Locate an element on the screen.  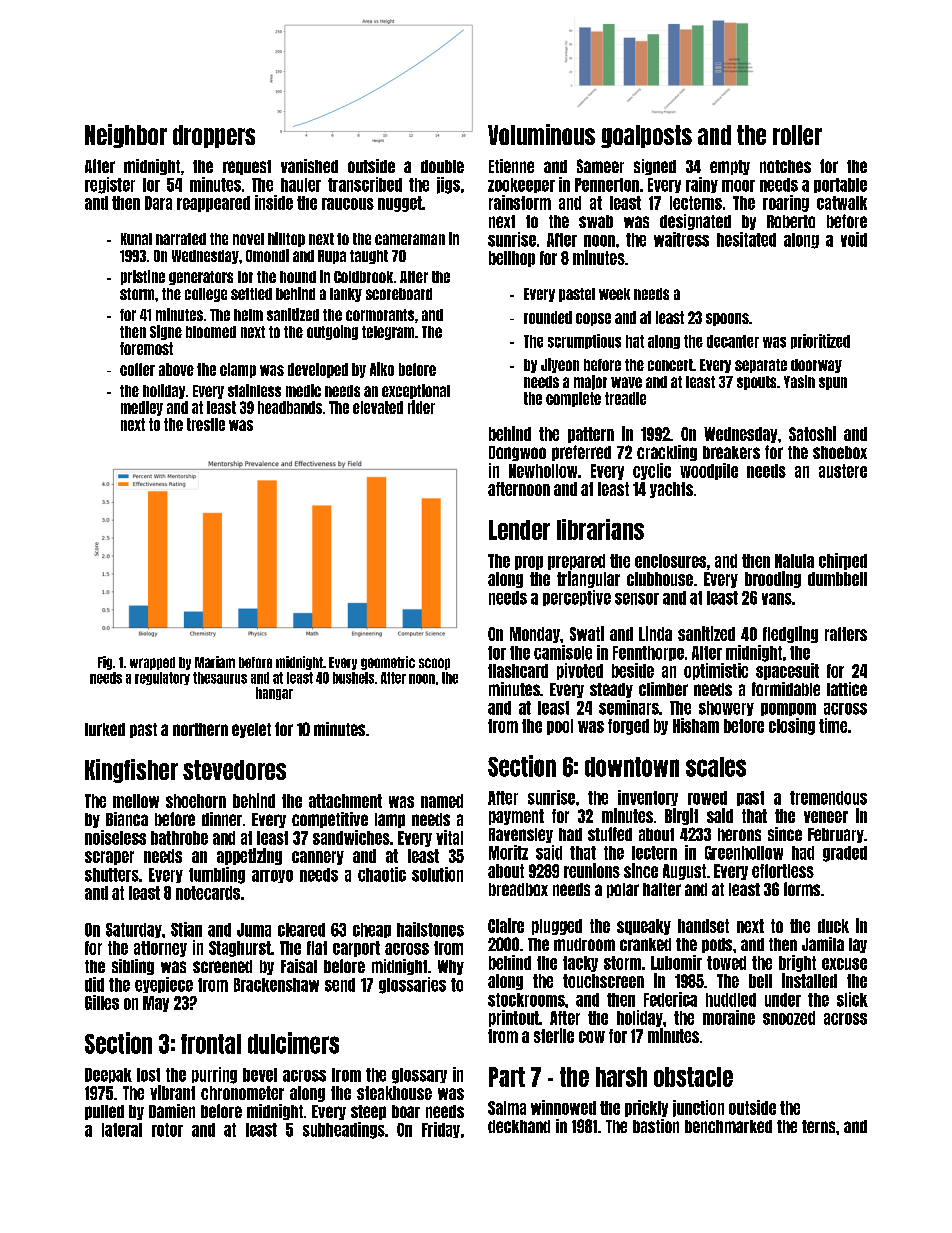
glossaries is located at coordinates (412, 985).
